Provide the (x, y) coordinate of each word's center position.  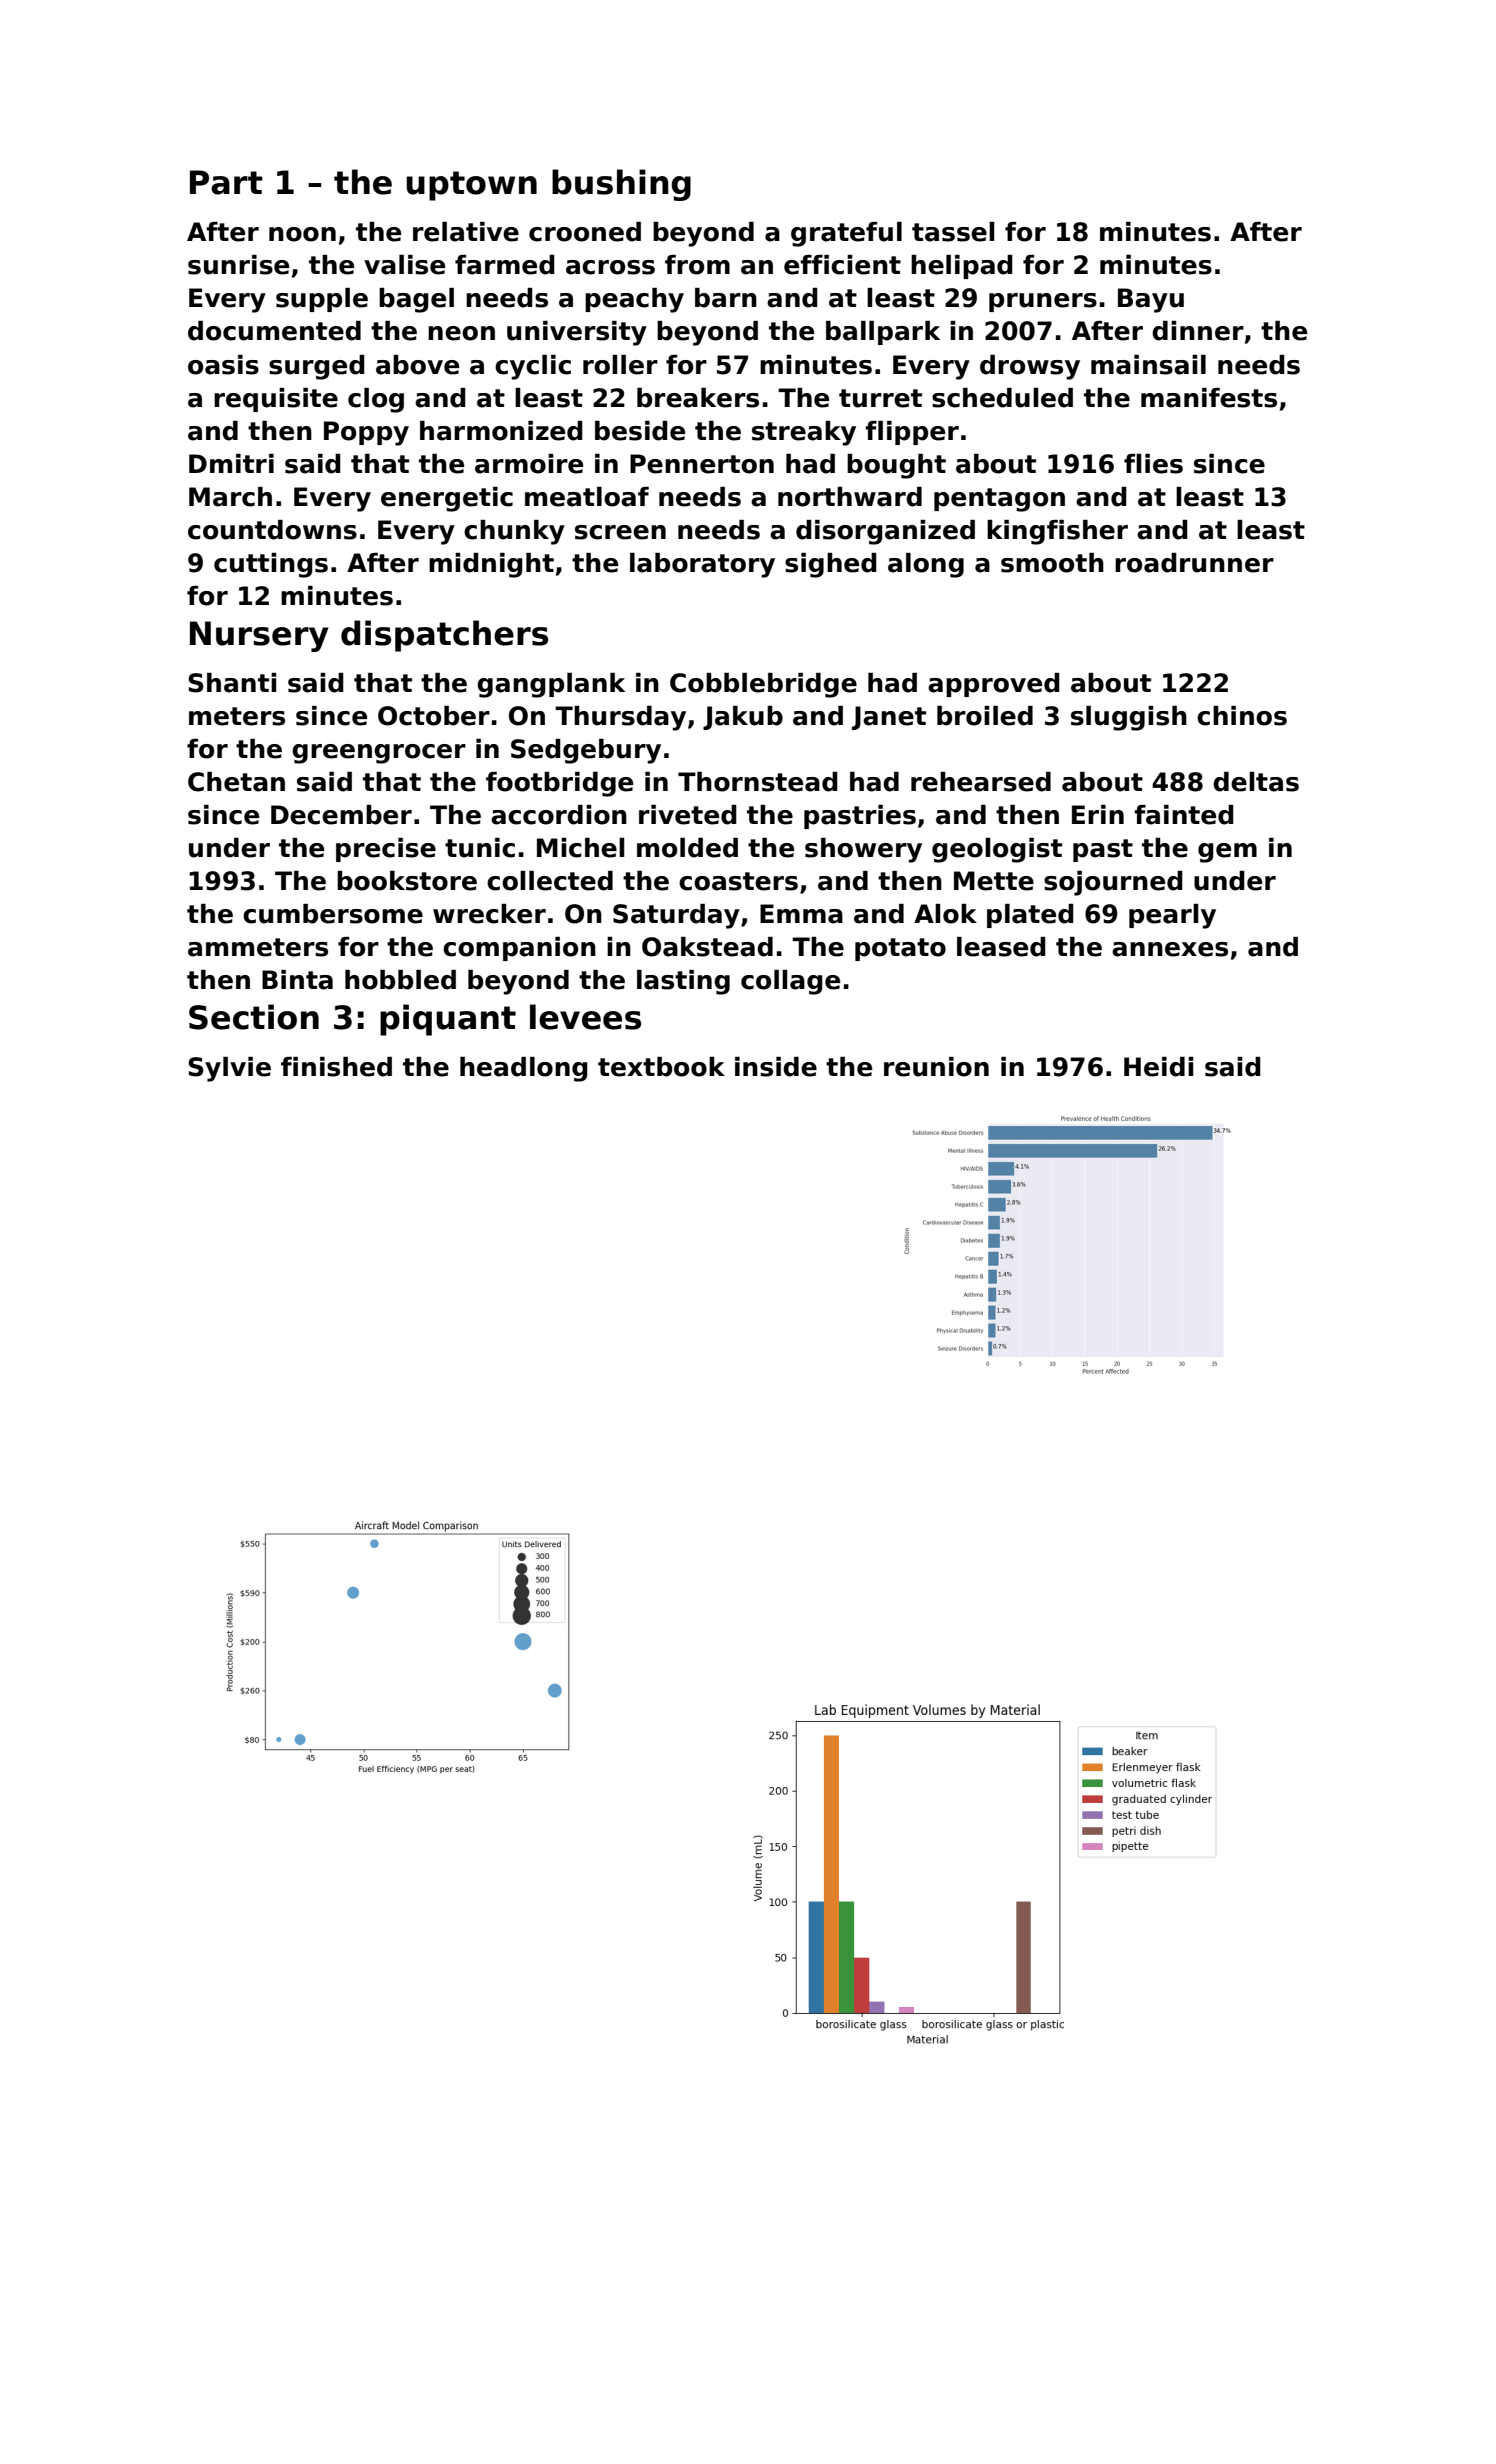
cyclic (533, 367)
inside (776, 1067)
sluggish (1129, 718)
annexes (1170, 949)
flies (1153, 464)
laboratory (702, 565)
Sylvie (229, 1069)
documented (274, 331)
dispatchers (444, 636)
